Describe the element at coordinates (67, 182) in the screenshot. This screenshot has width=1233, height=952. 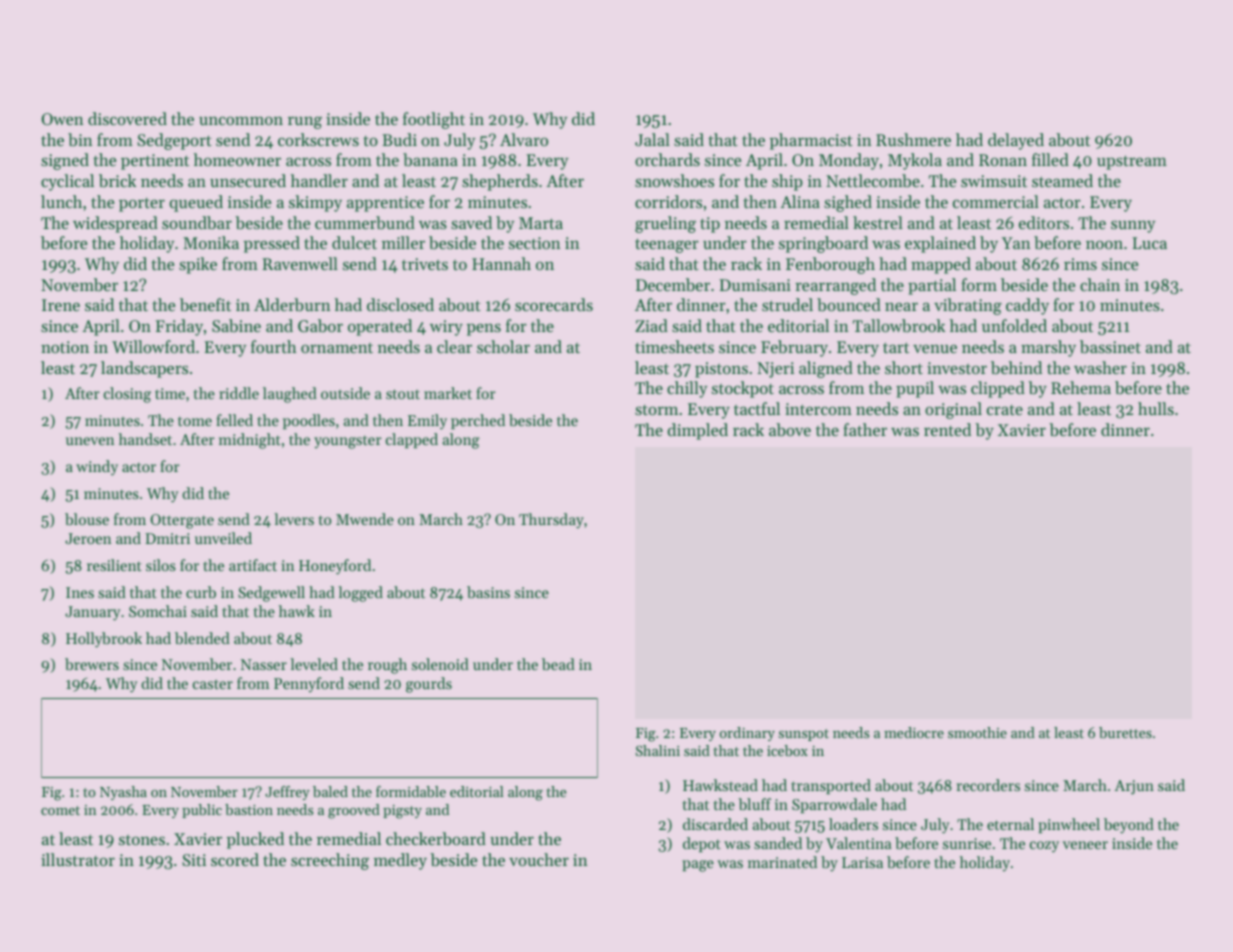
I see `cyclical` at that location.
